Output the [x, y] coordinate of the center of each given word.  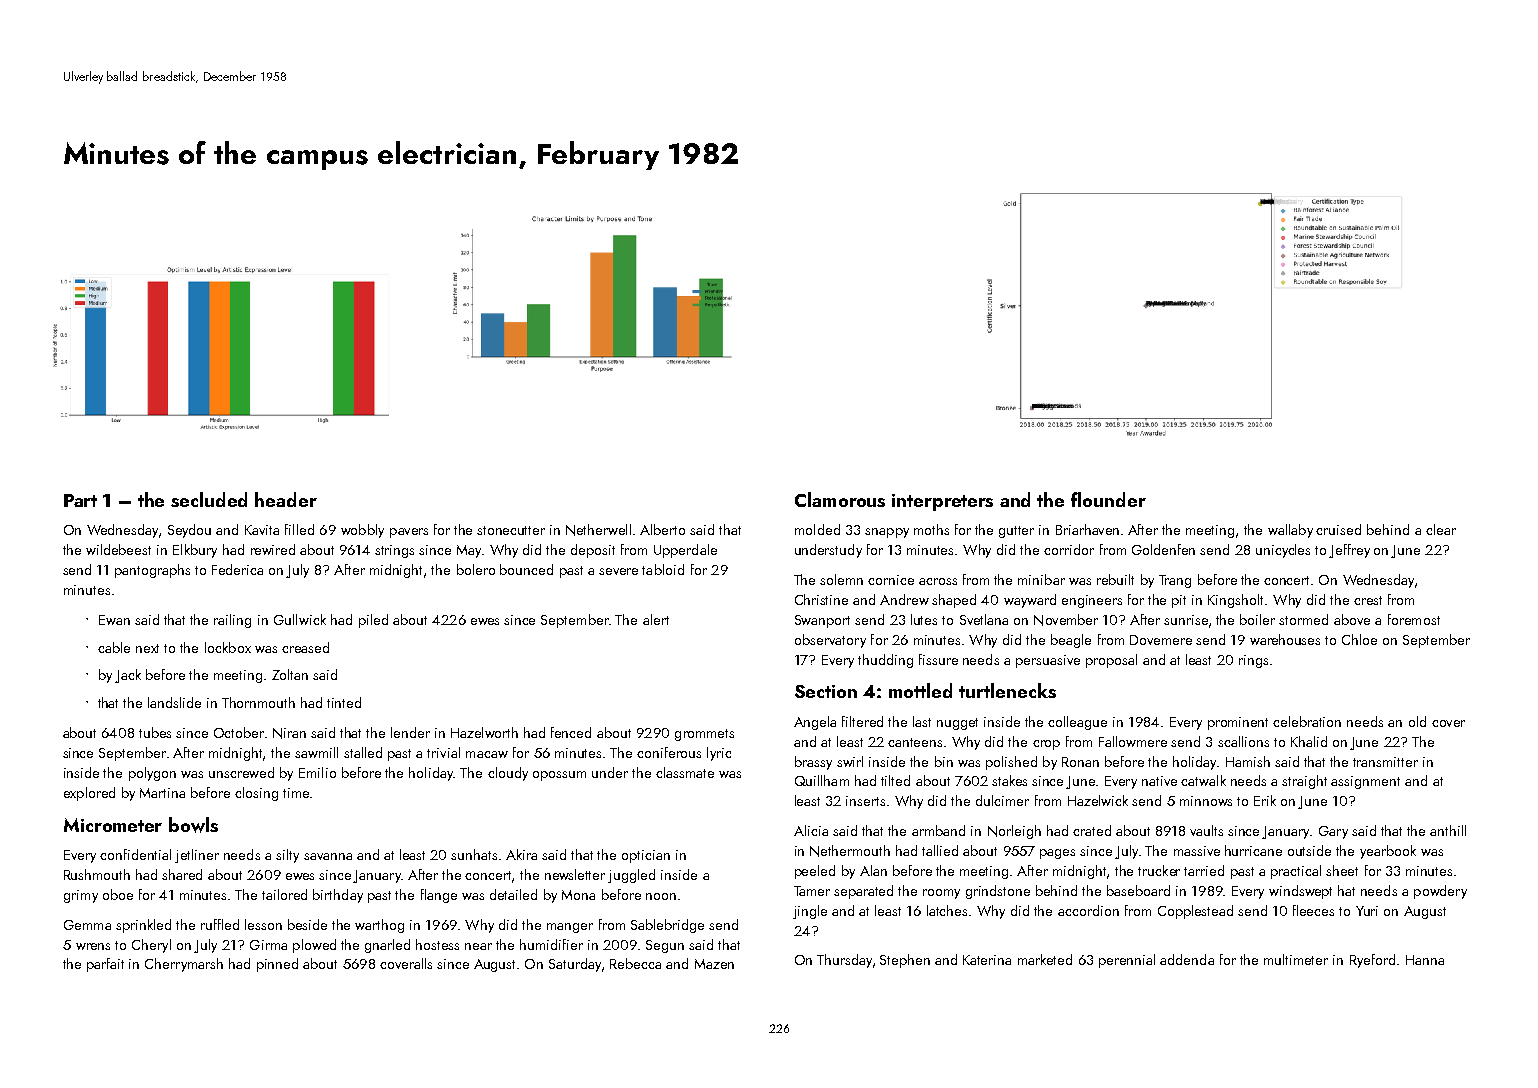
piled [373, 621]
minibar [1041, 579]
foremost [1414, 619]
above [1352, 619]
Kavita [262, 530]
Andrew [904, 599]
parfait [105, 965]
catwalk [1203, 780]
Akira [521, 854]
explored [89, 794]
